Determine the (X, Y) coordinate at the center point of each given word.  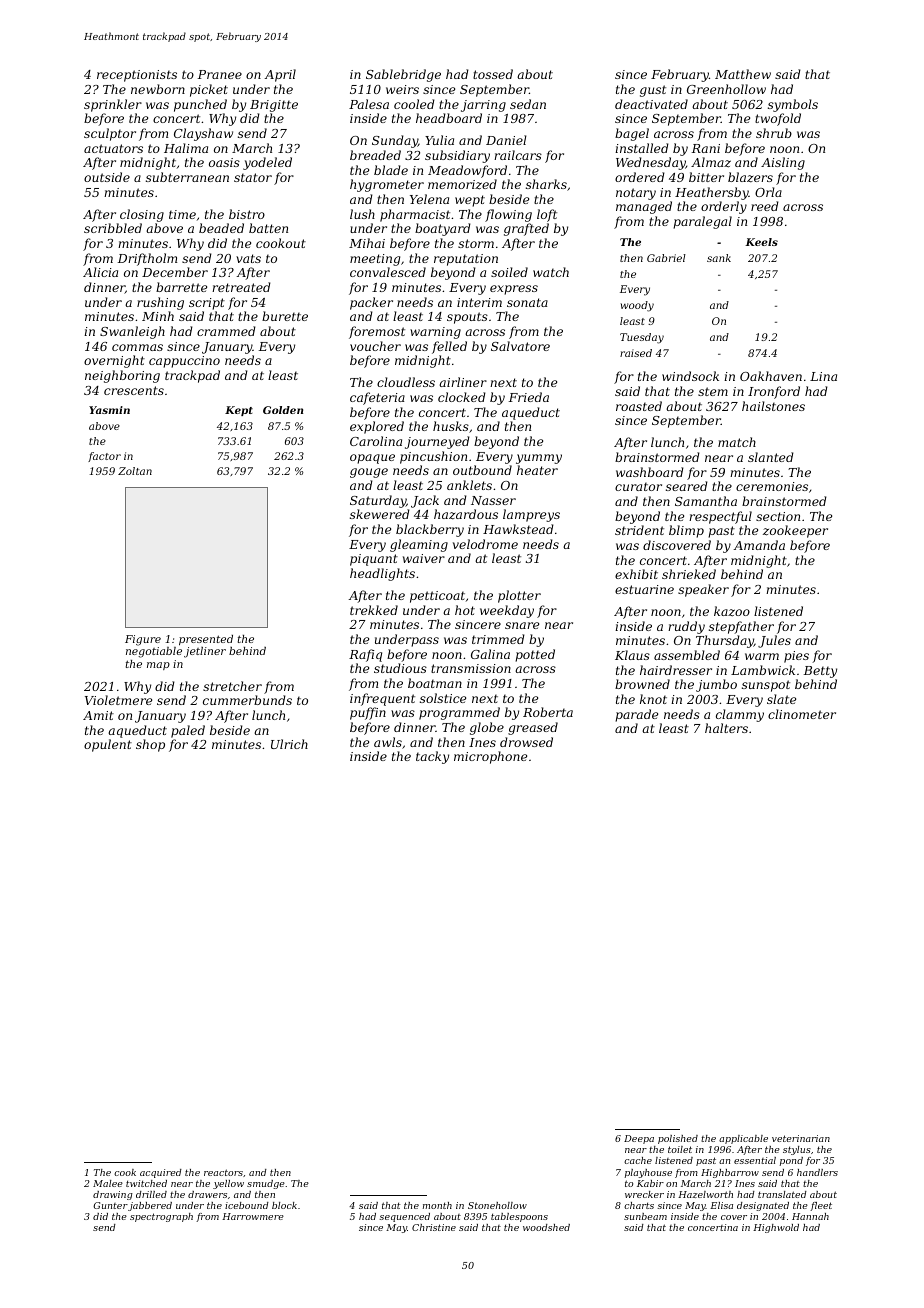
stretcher (232, 686)
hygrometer (387, 185)
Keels (761, 242)
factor (104, 457)
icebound (247, 1205)
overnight (114, 361)
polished (678, 1139)
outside (107, 177)
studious (400, 668)
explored (377, 427)
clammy (740, 715)
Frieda (529, 397)
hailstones (773, 406)
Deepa (639, 1139)
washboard (650, 472)
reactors (223, 1172)
